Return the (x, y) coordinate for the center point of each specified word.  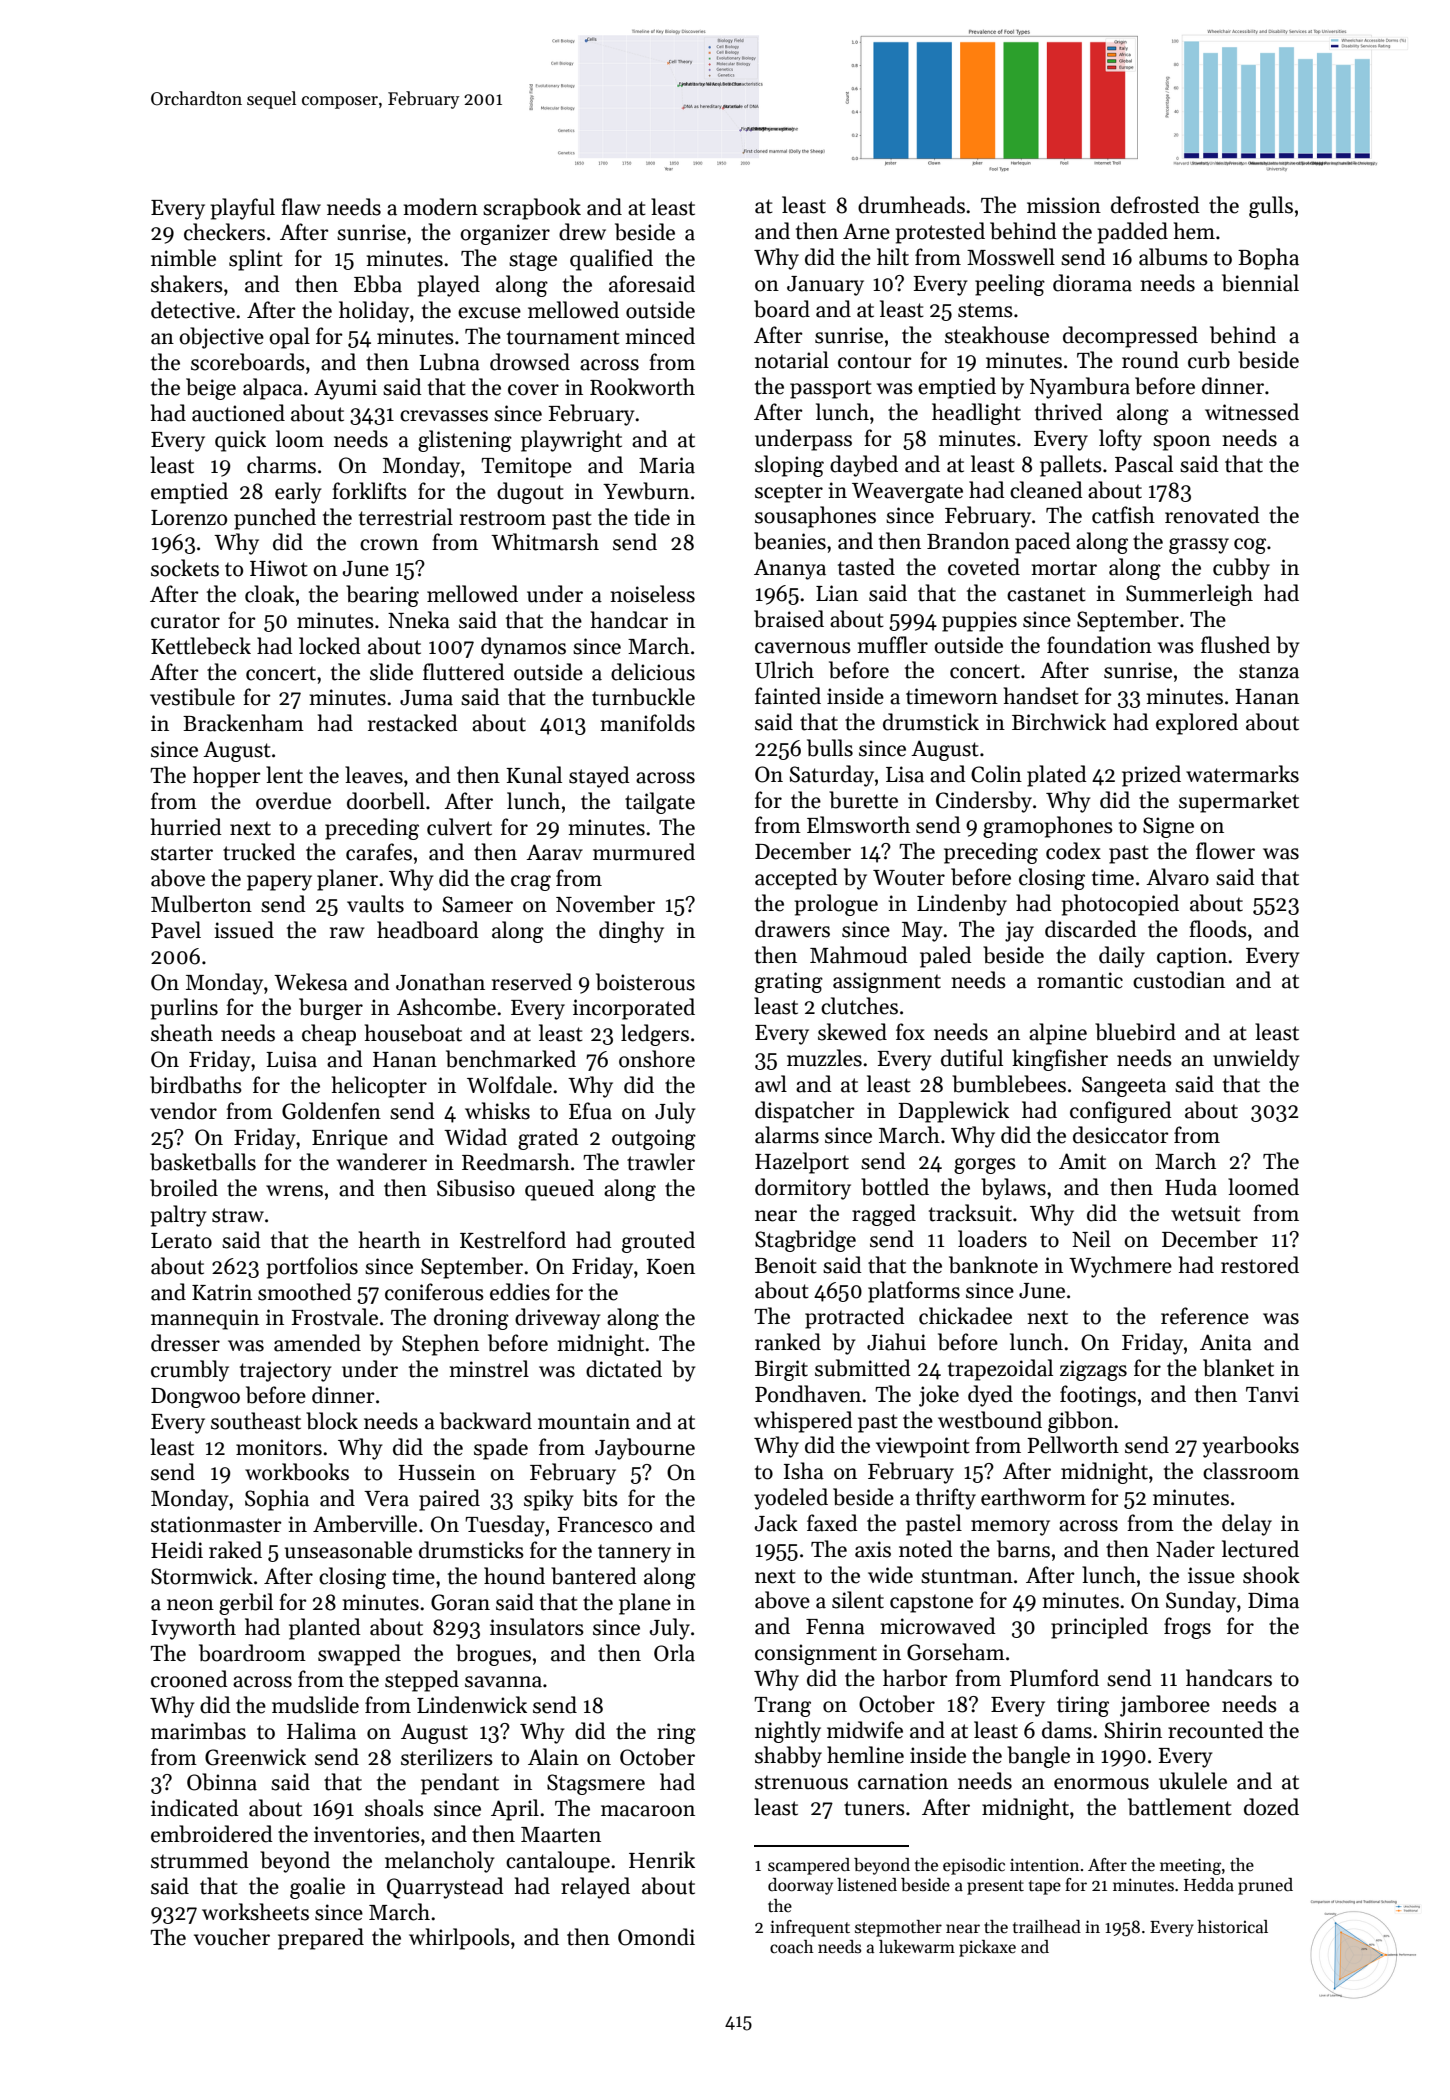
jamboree (1165, 1706)
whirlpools (459, 1939)
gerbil (246, 1604)
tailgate (660, 803)
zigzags (1093, 1370)
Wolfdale (509, 1085)
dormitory (803, 1189)
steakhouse (997, 335)
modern (441, 207)
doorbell (386, 801)
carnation (903, 1781)
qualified (611, 260)
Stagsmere (596, 1784)
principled (1099, 1628)
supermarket (1239, 802)
